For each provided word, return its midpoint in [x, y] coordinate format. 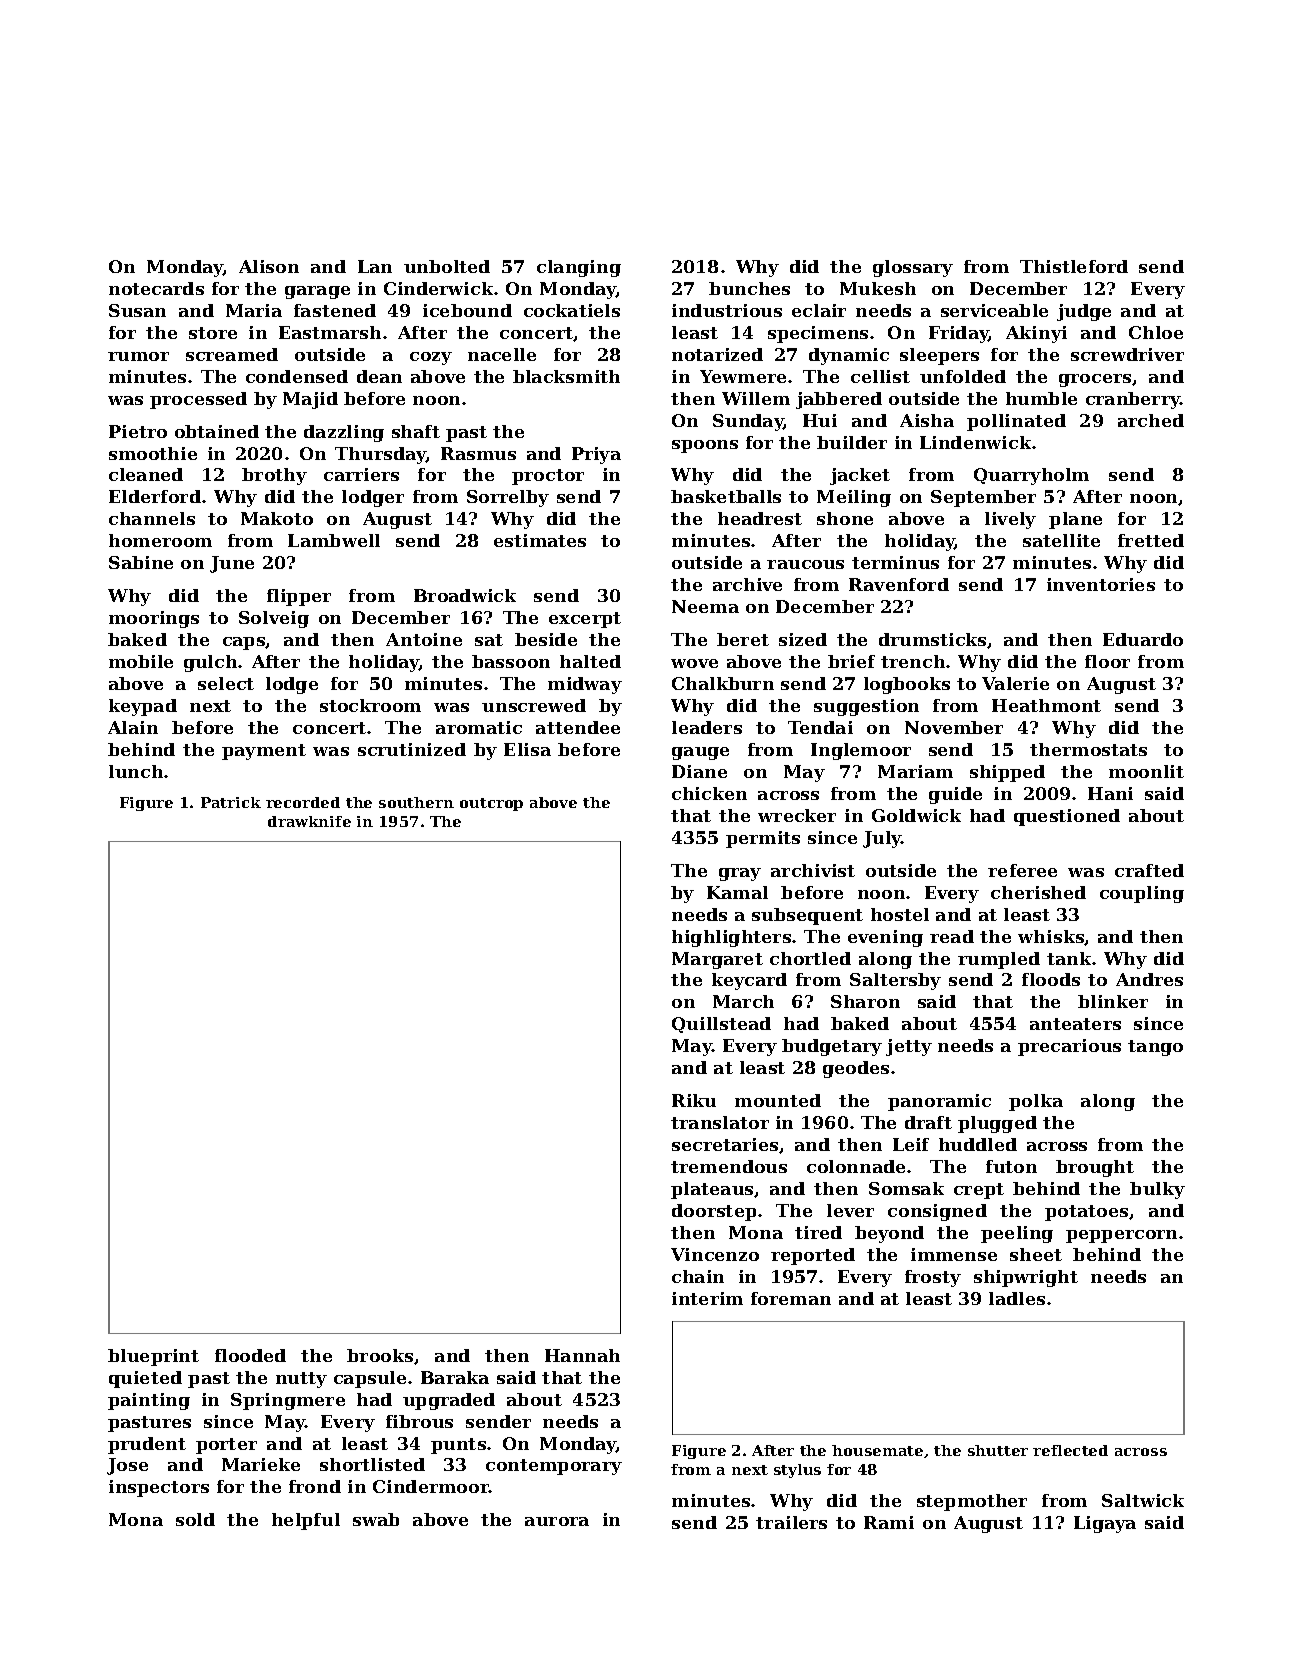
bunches [749, 288]
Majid [310, 400]
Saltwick [1143, 1500]
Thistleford [1074, 266]
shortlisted [372, 1464]
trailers [791, 1522]
